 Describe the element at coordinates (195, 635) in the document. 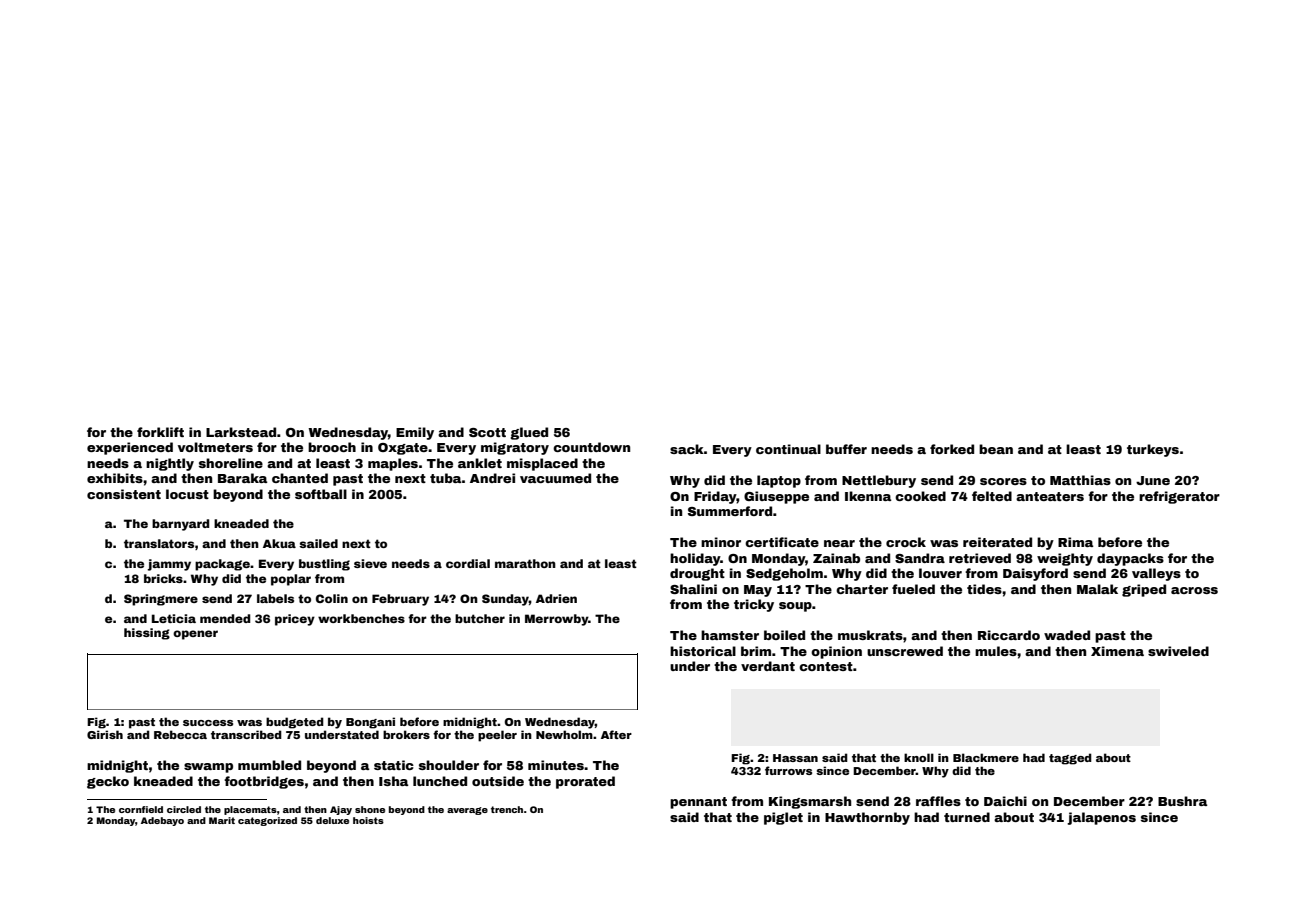

I see `opener` at that location.
